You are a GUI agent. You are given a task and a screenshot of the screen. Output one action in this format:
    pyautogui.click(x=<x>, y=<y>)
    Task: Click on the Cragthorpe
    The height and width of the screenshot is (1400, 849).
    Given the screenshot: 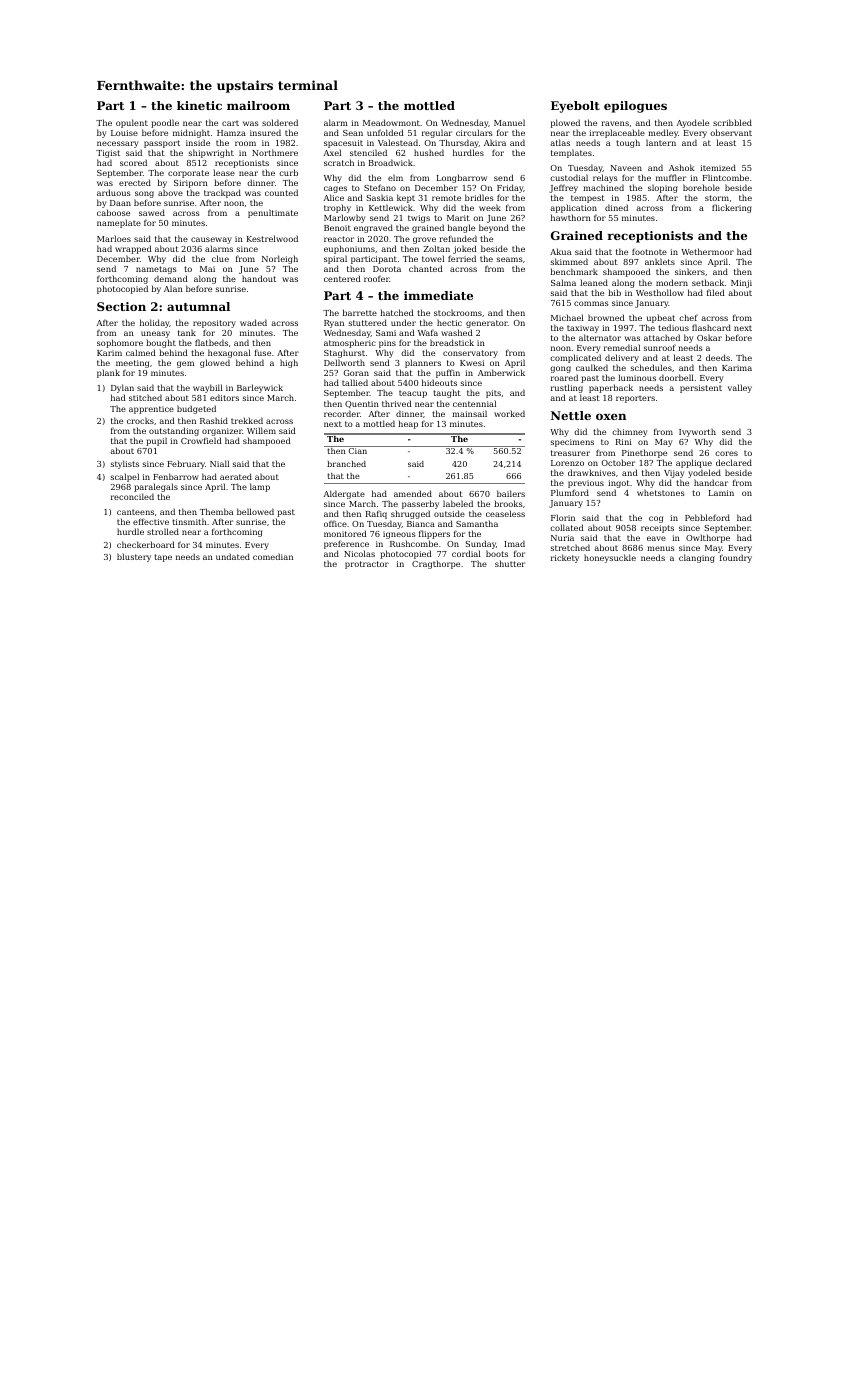 What is the action you would take?
    pyautogui.click(x=436, y=564)
